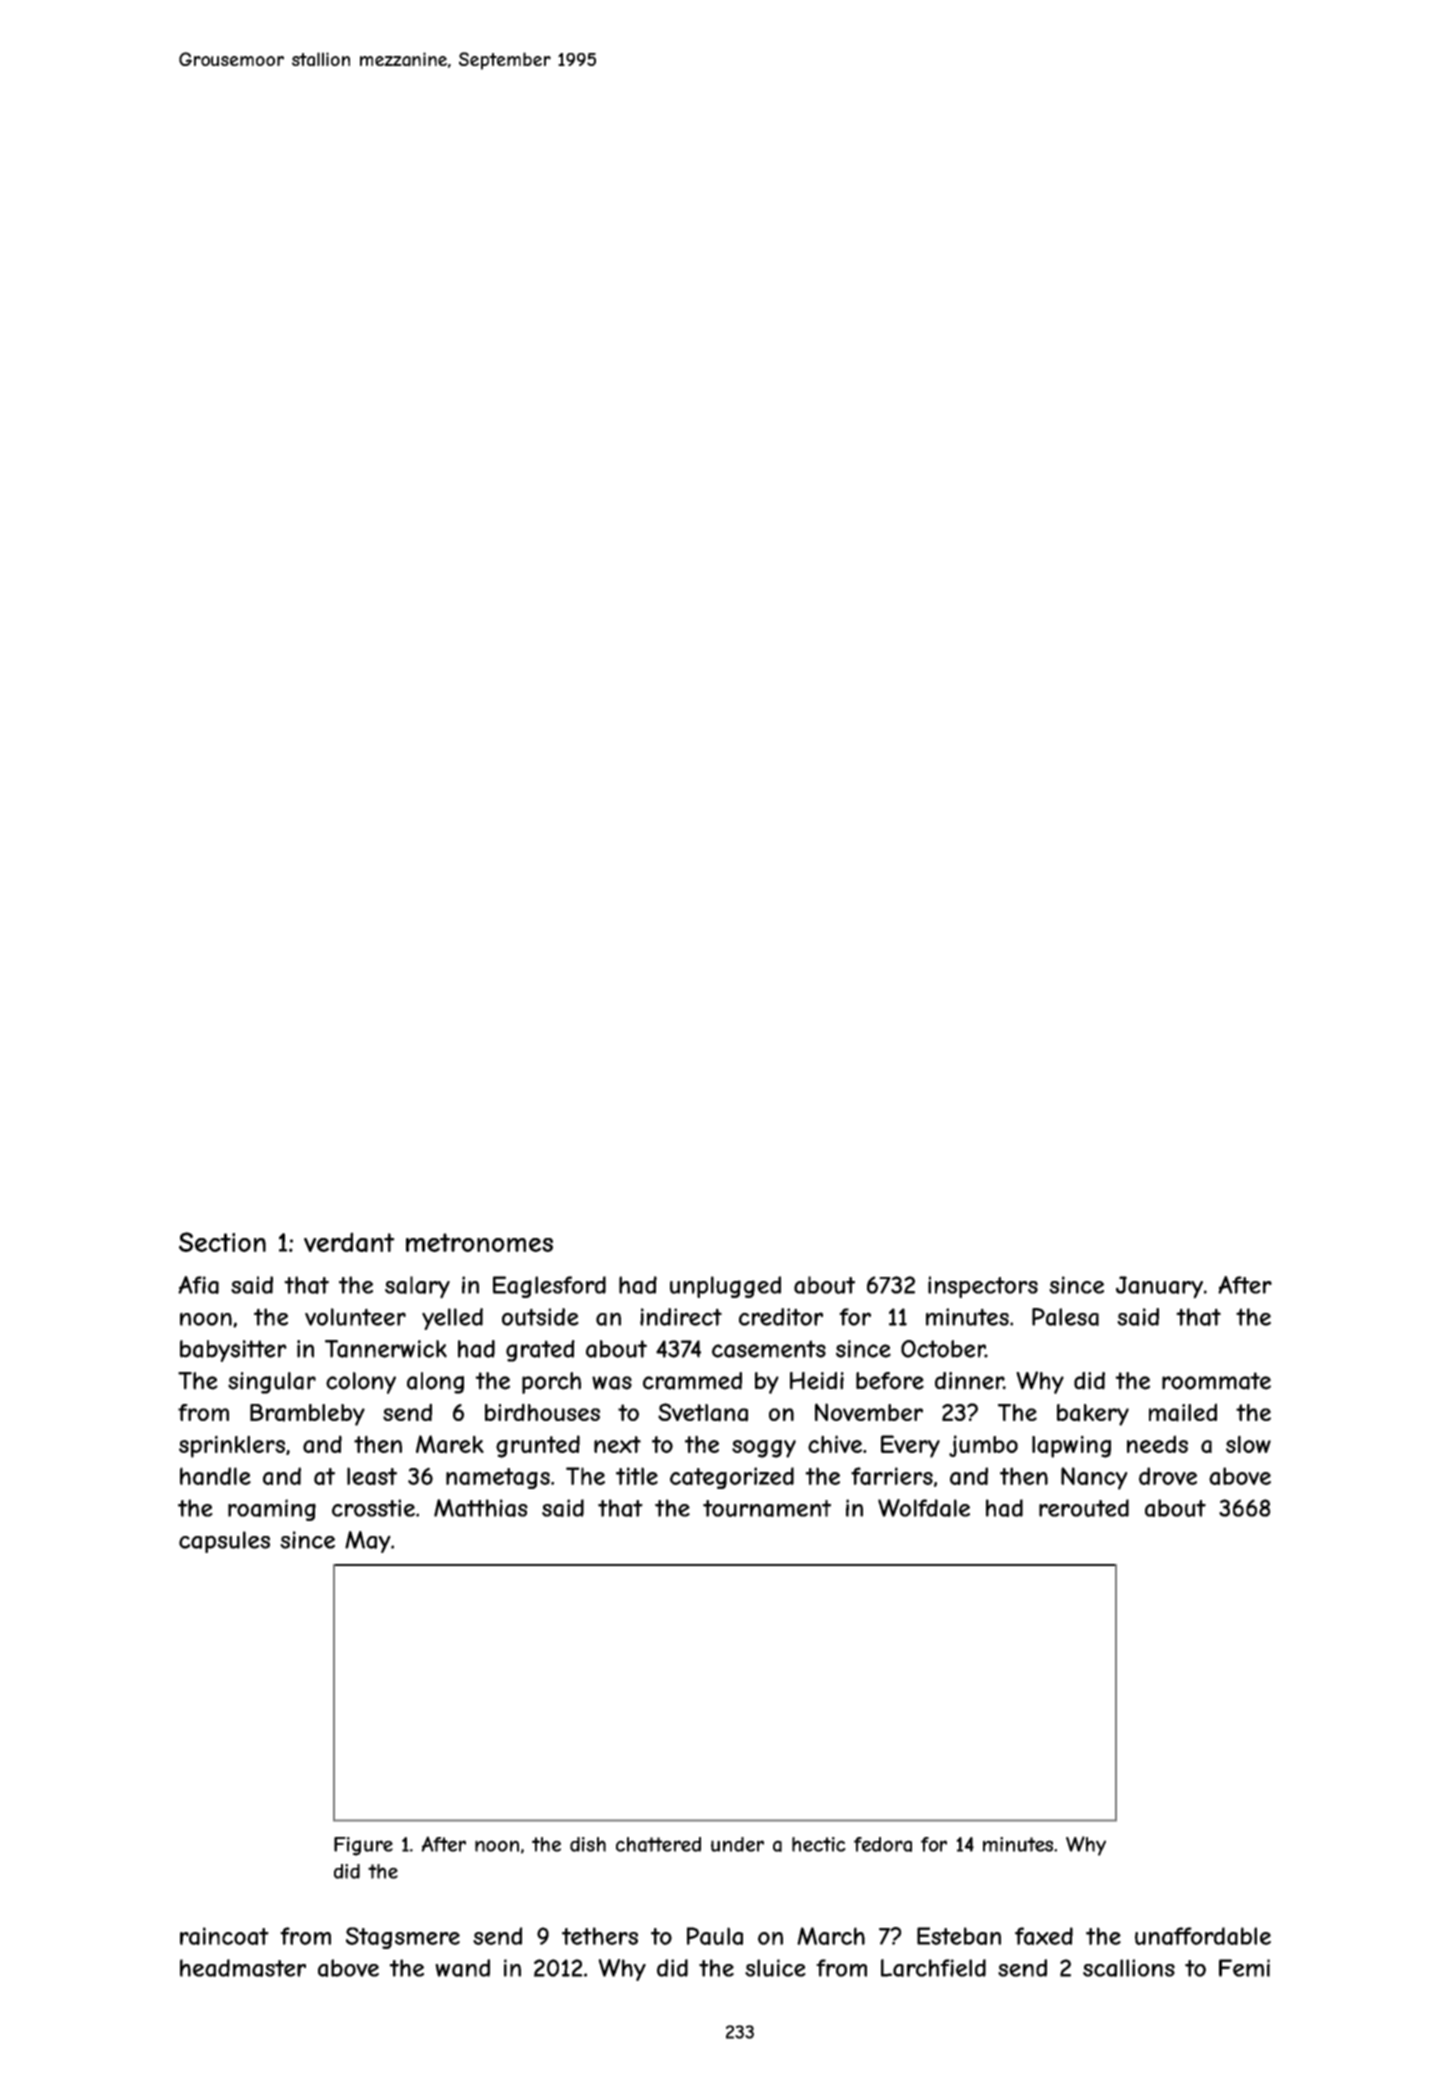  Describe the element at coordinates (1216, 1381) in the screenshot. I see `roommate` at that location.
